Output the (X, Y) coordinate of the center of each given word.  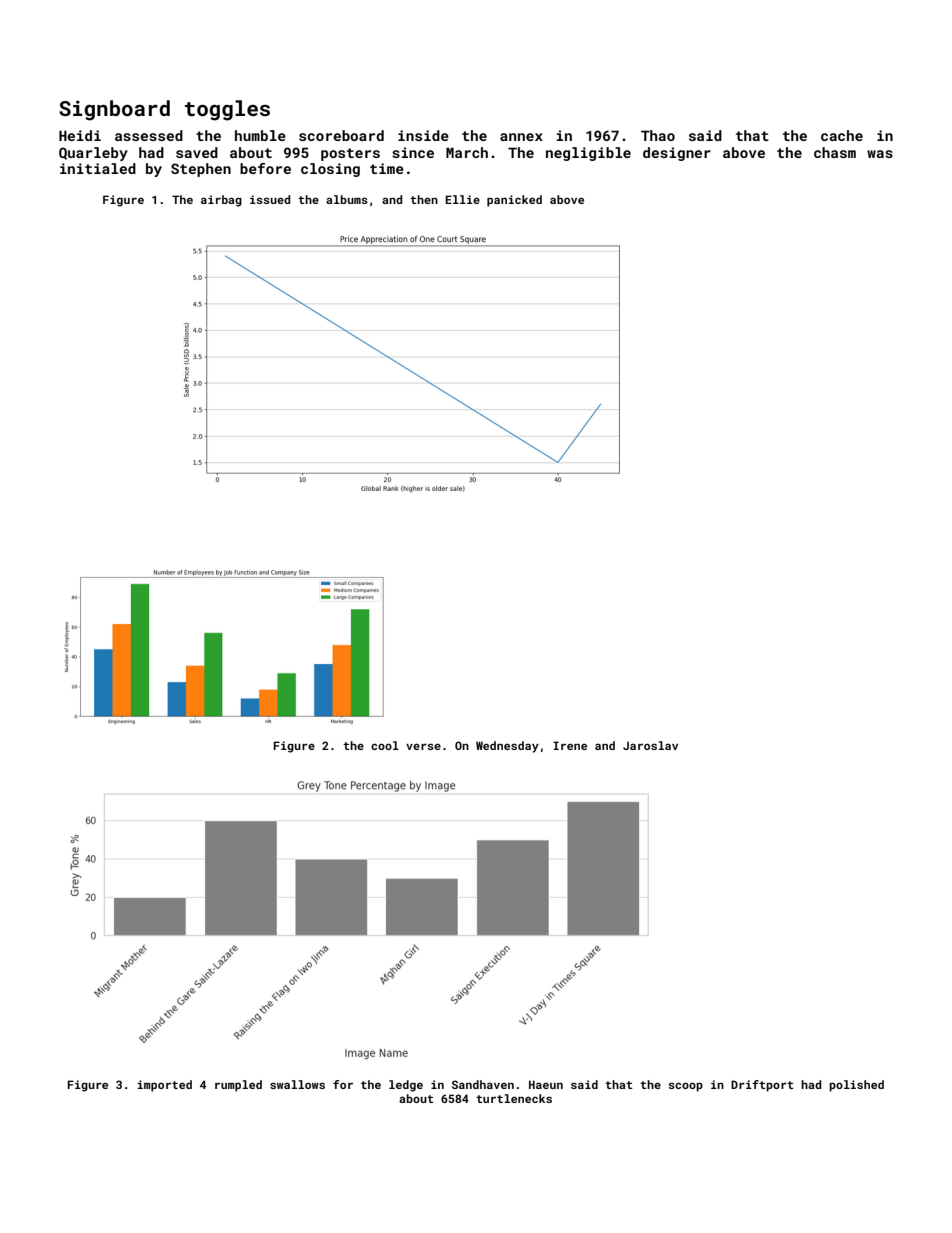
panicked (514, 201)
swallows (297, 1084)
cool (385, 745)
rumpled (238, 1086)
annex (521, 137)
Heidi (80, 135)
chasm (835, 152)
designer (677, 154)
